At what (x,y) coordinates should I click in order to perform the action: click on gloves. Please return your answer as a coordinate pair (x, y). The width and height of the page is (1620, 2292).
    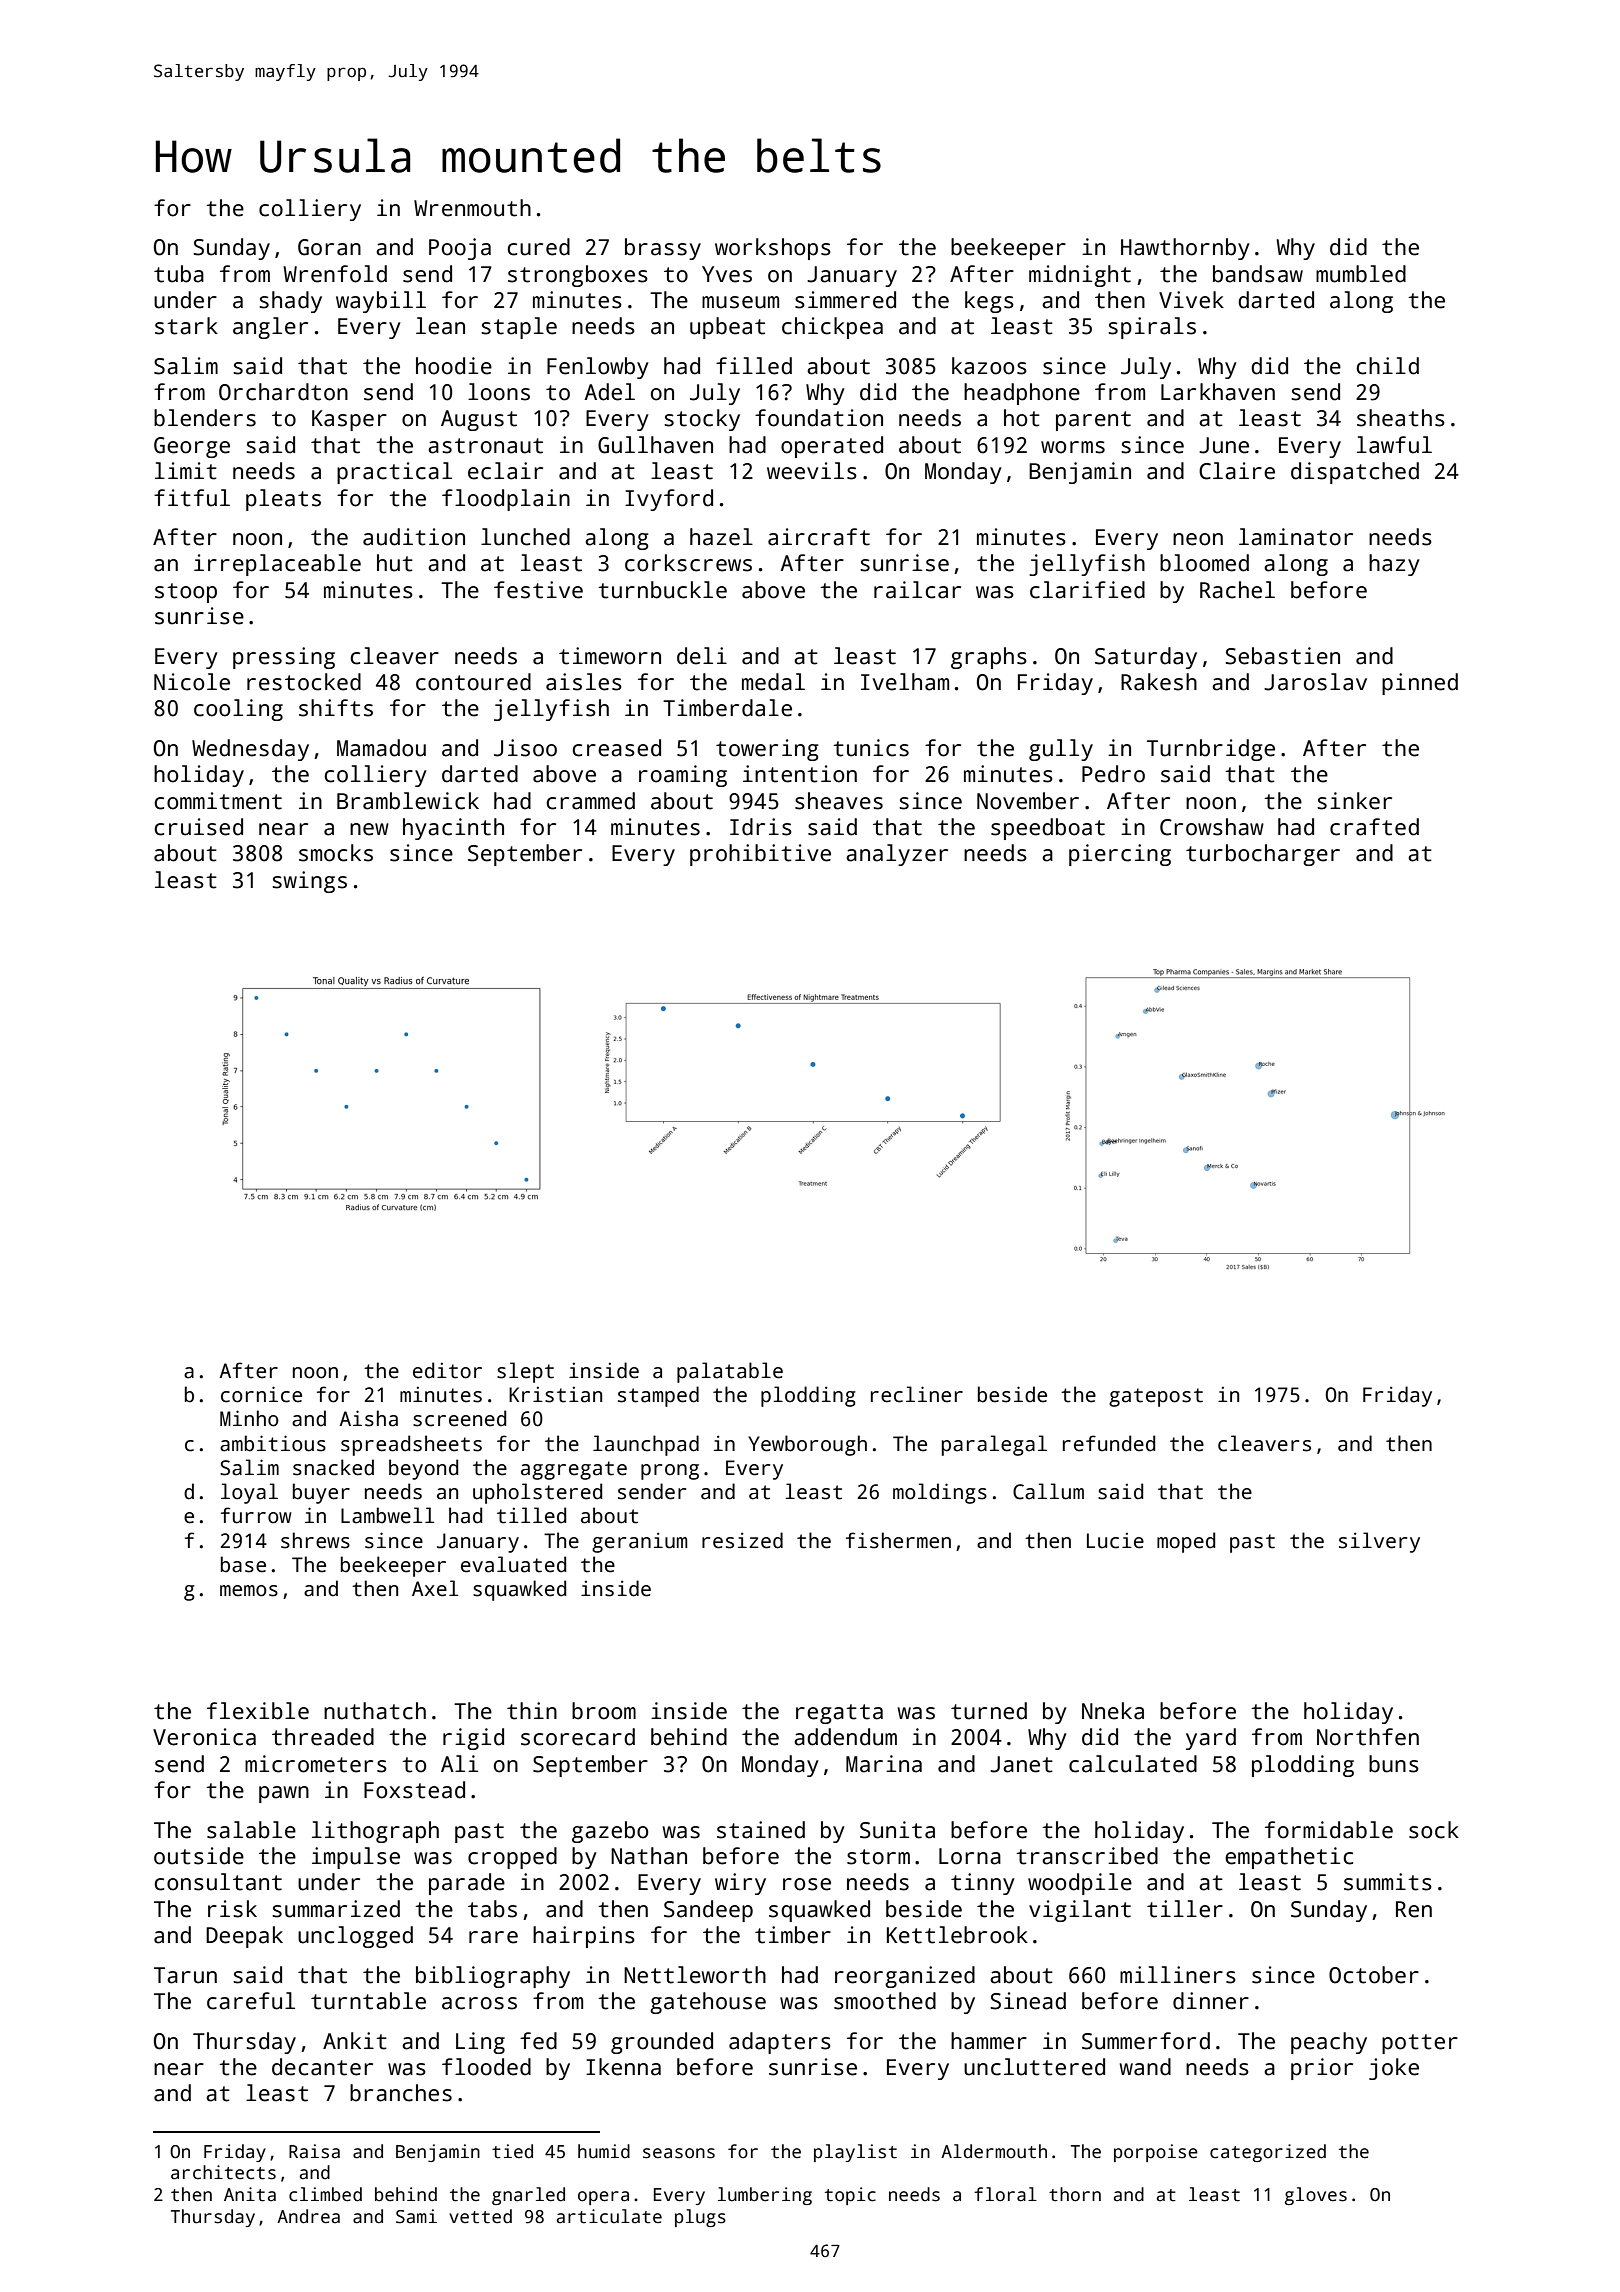
    Looking at the image, I should click on (1316, 2196).
